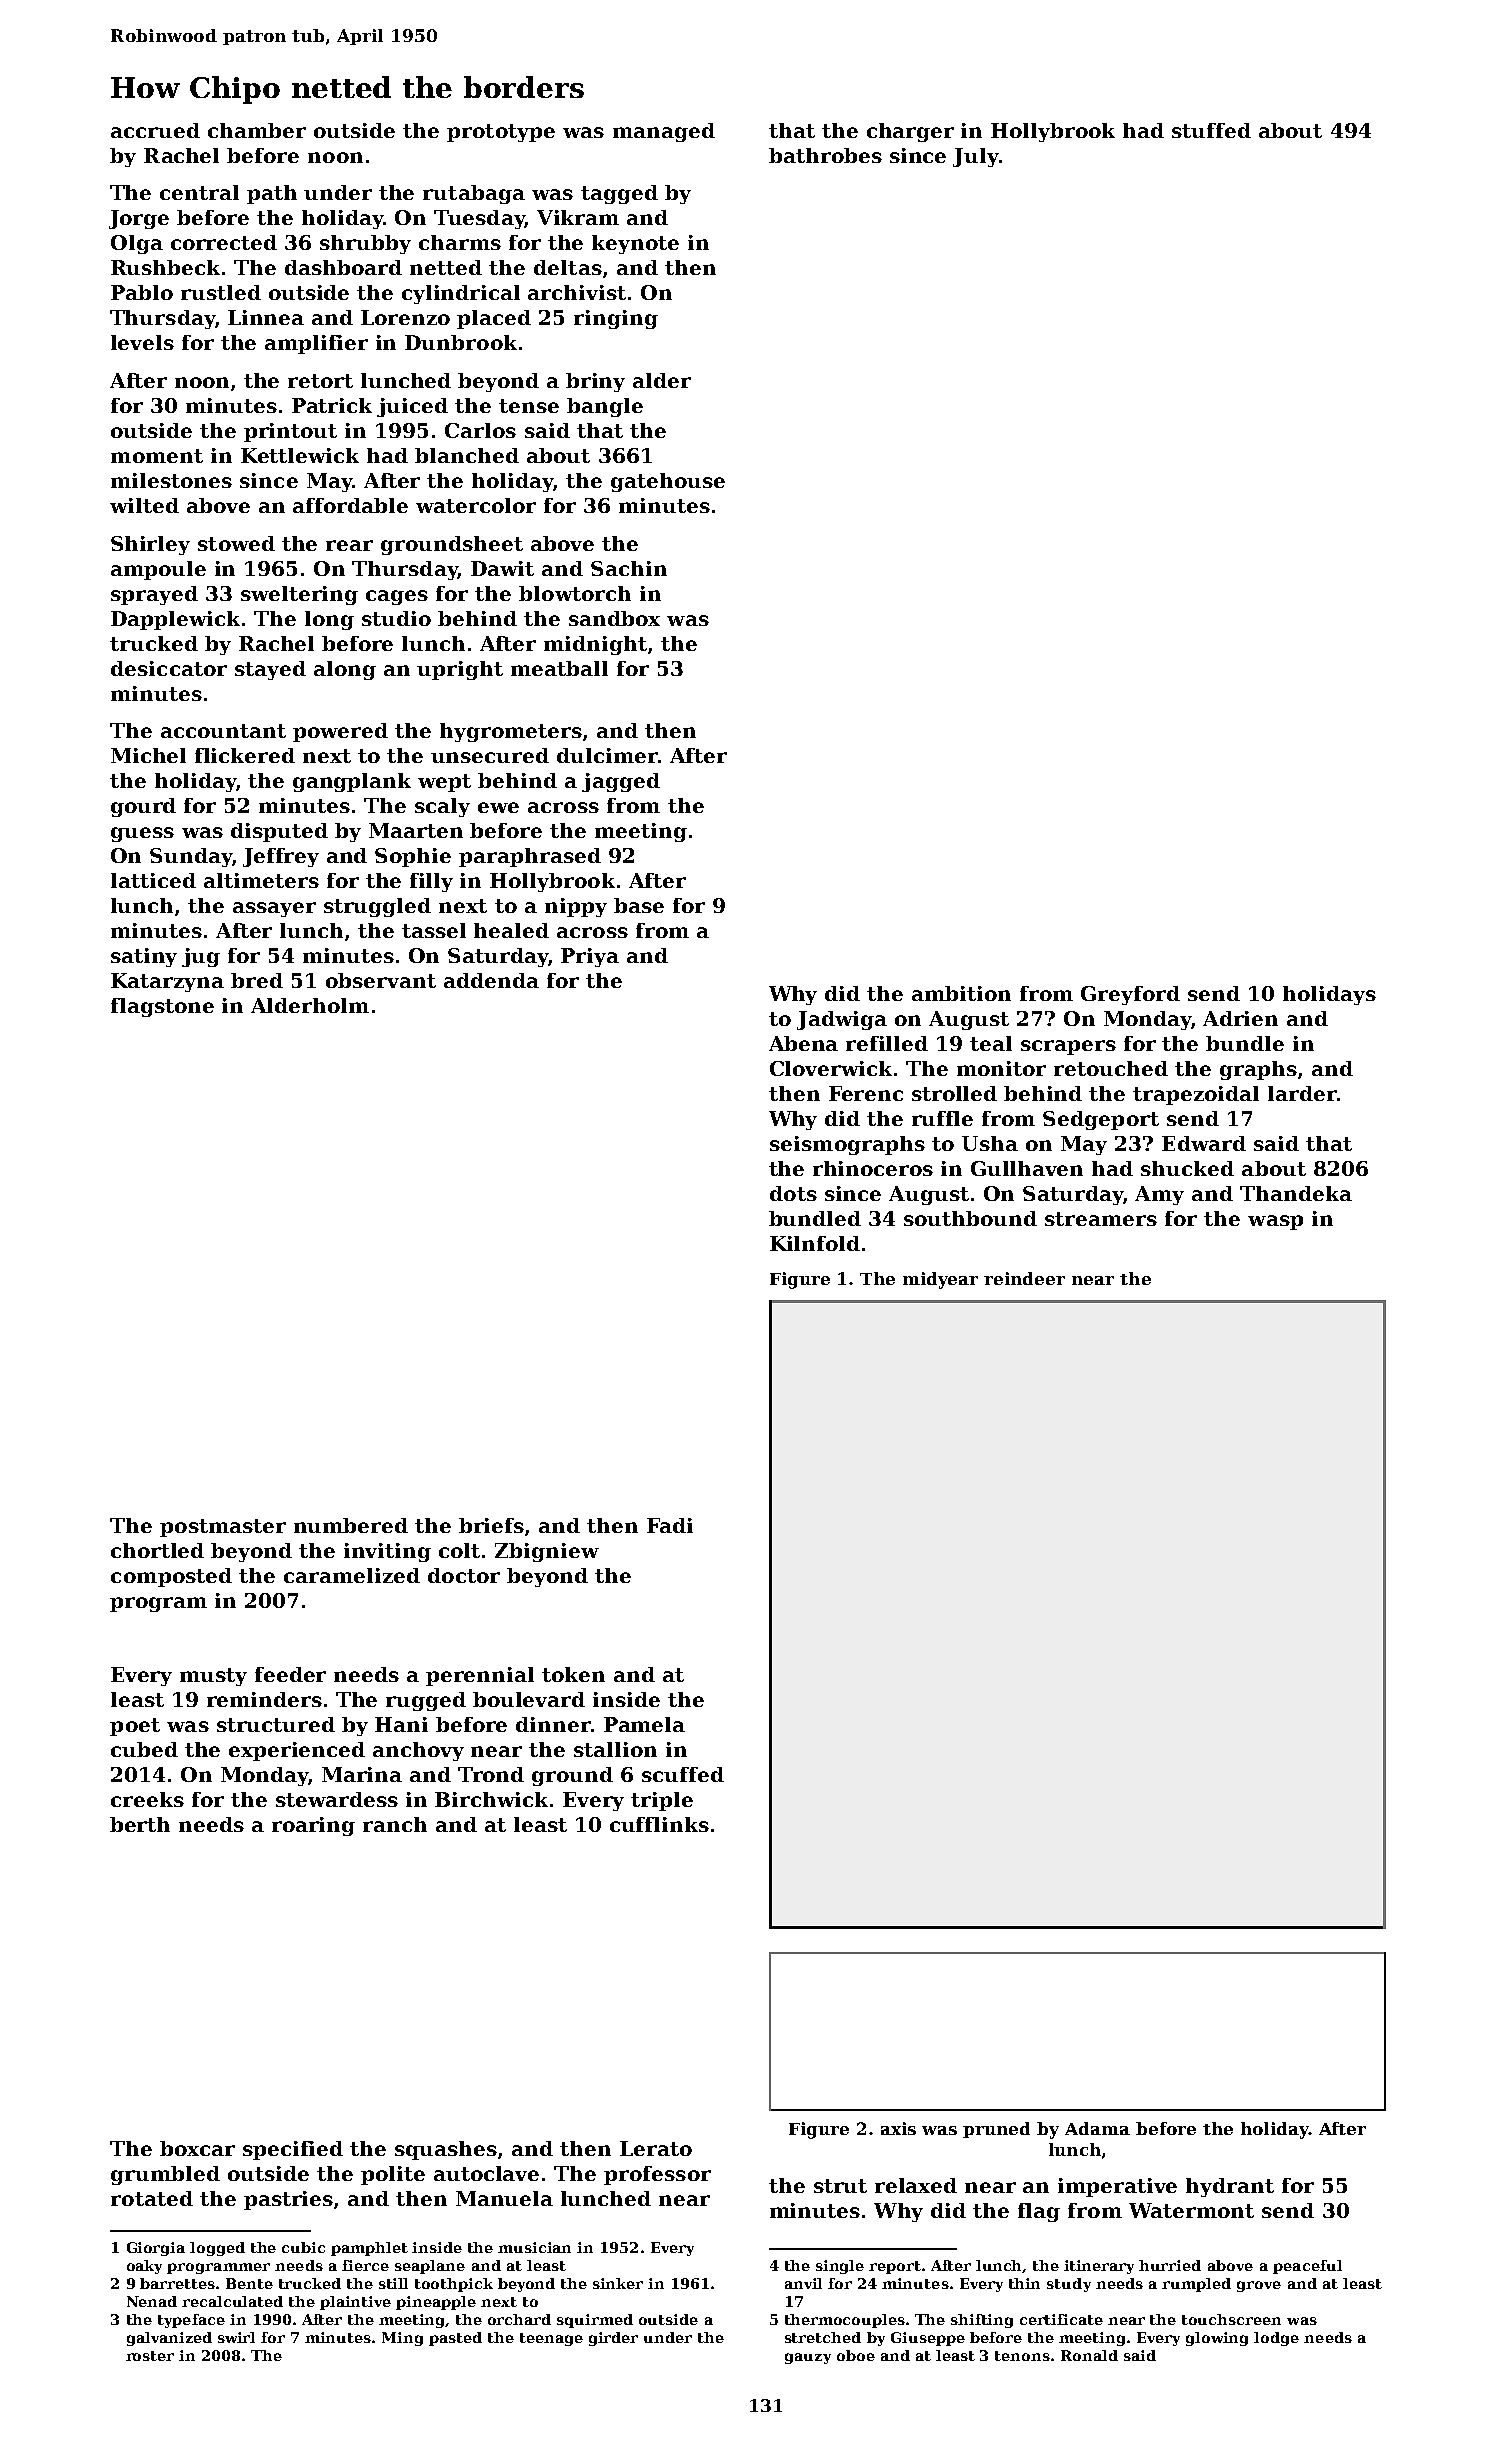 Image resolution: width=1496 pixels, height=2464 pixels. I want to click on gatehouse, so click(668, 482).
